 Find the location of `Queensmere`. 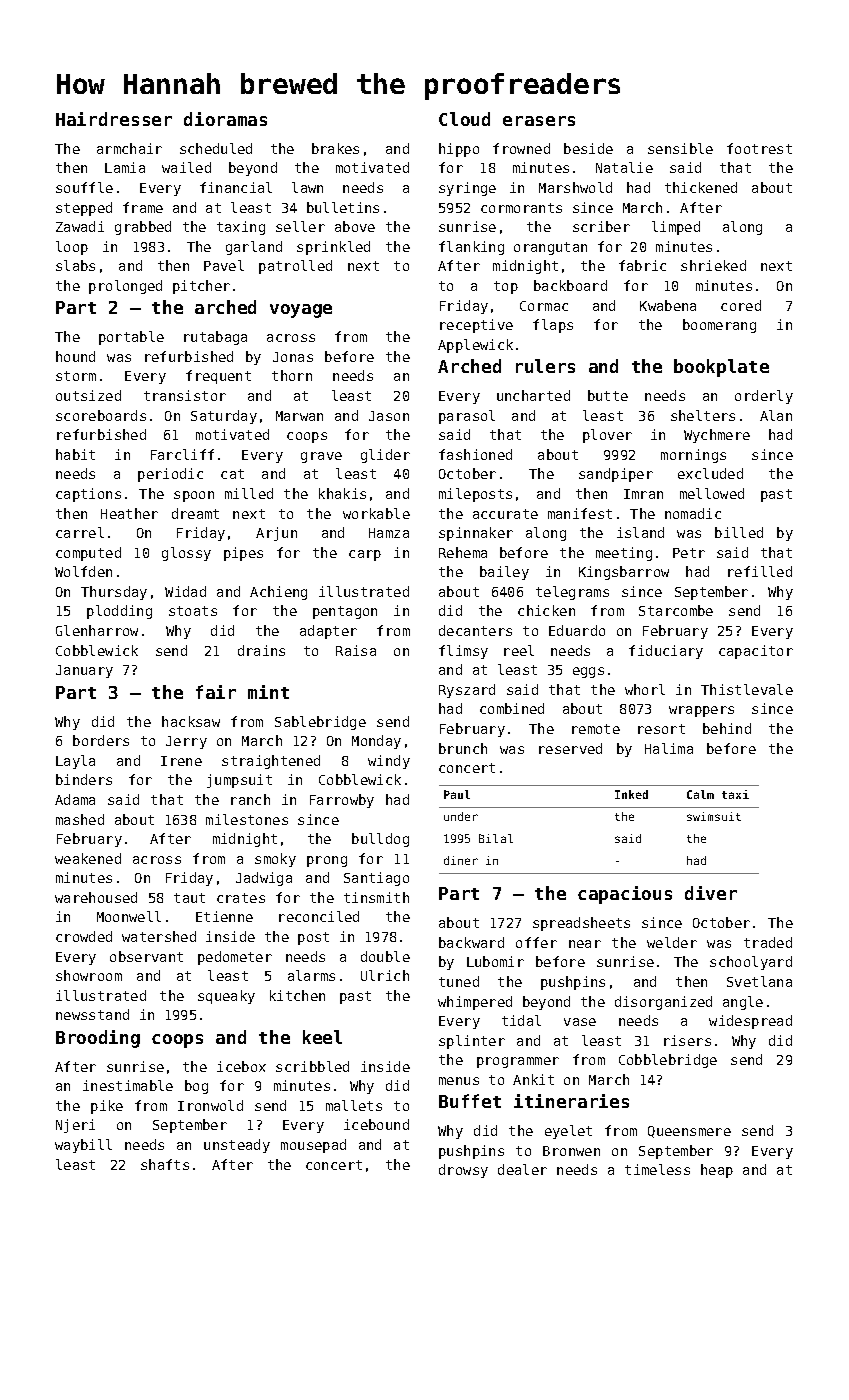

Queensmere is located at coordinates (689, 1132).
